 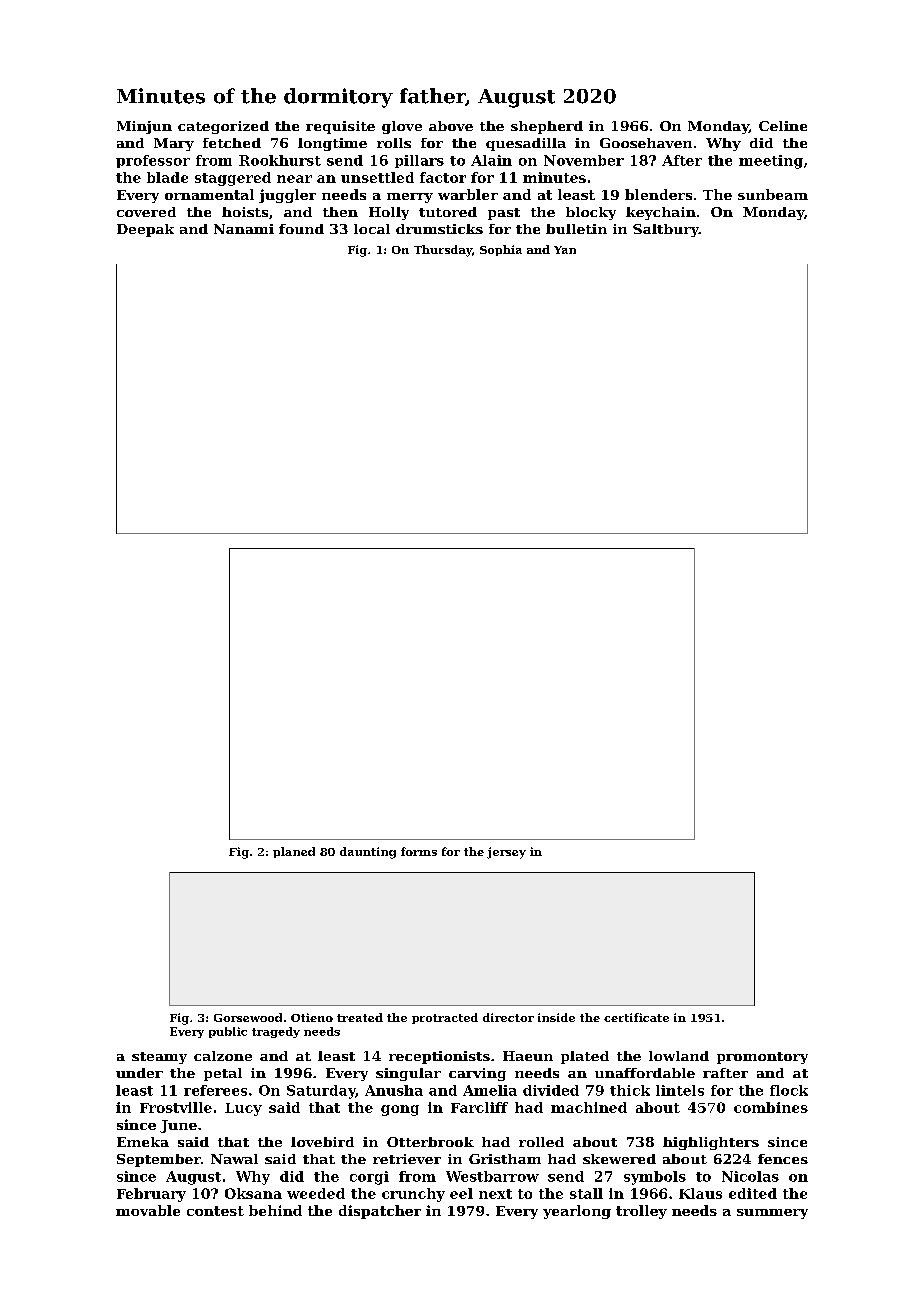 I want to click on planed, so click(x=294, y=852).
